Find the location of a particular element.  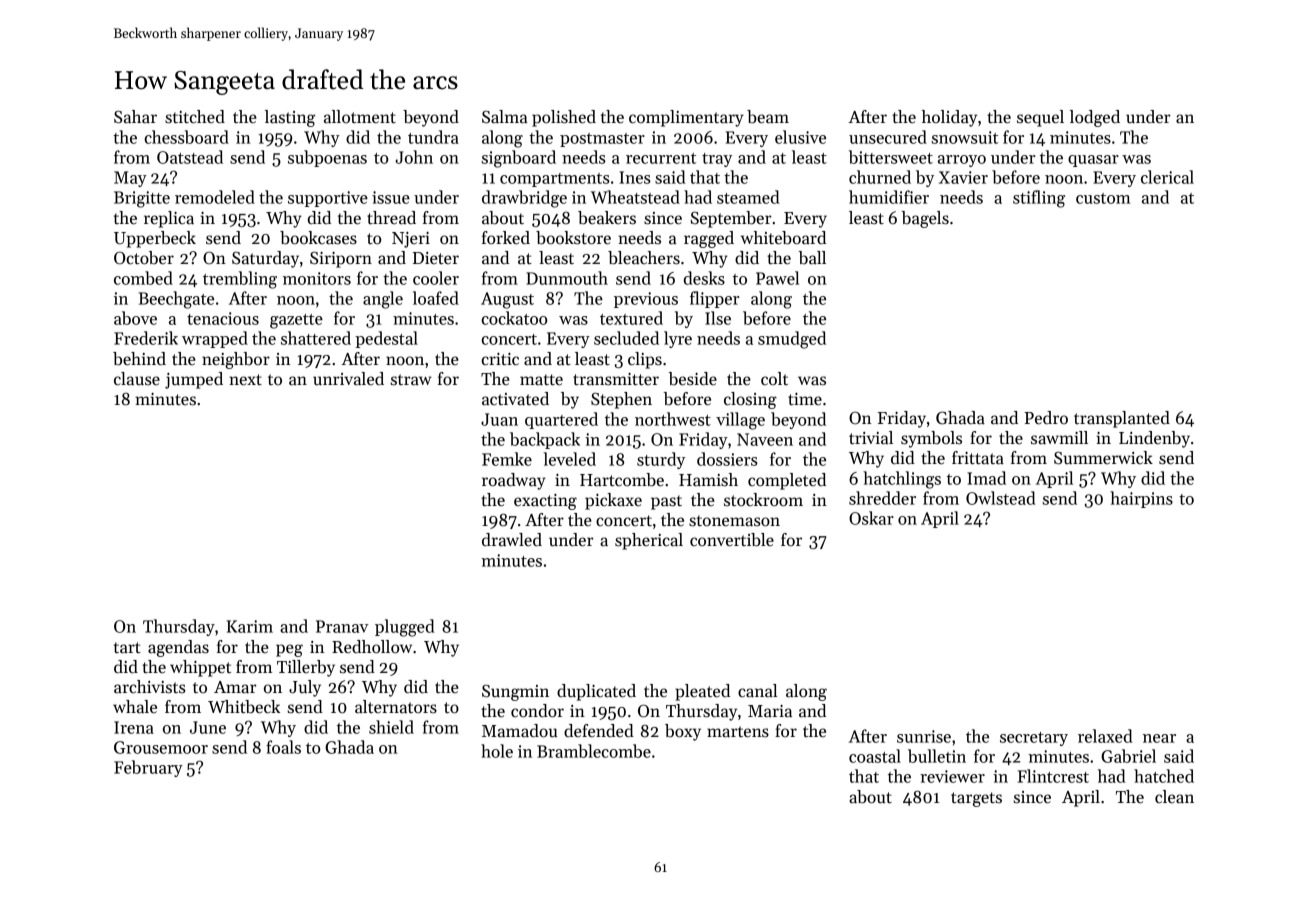

complimentary is located at coordinates (686, 118).
